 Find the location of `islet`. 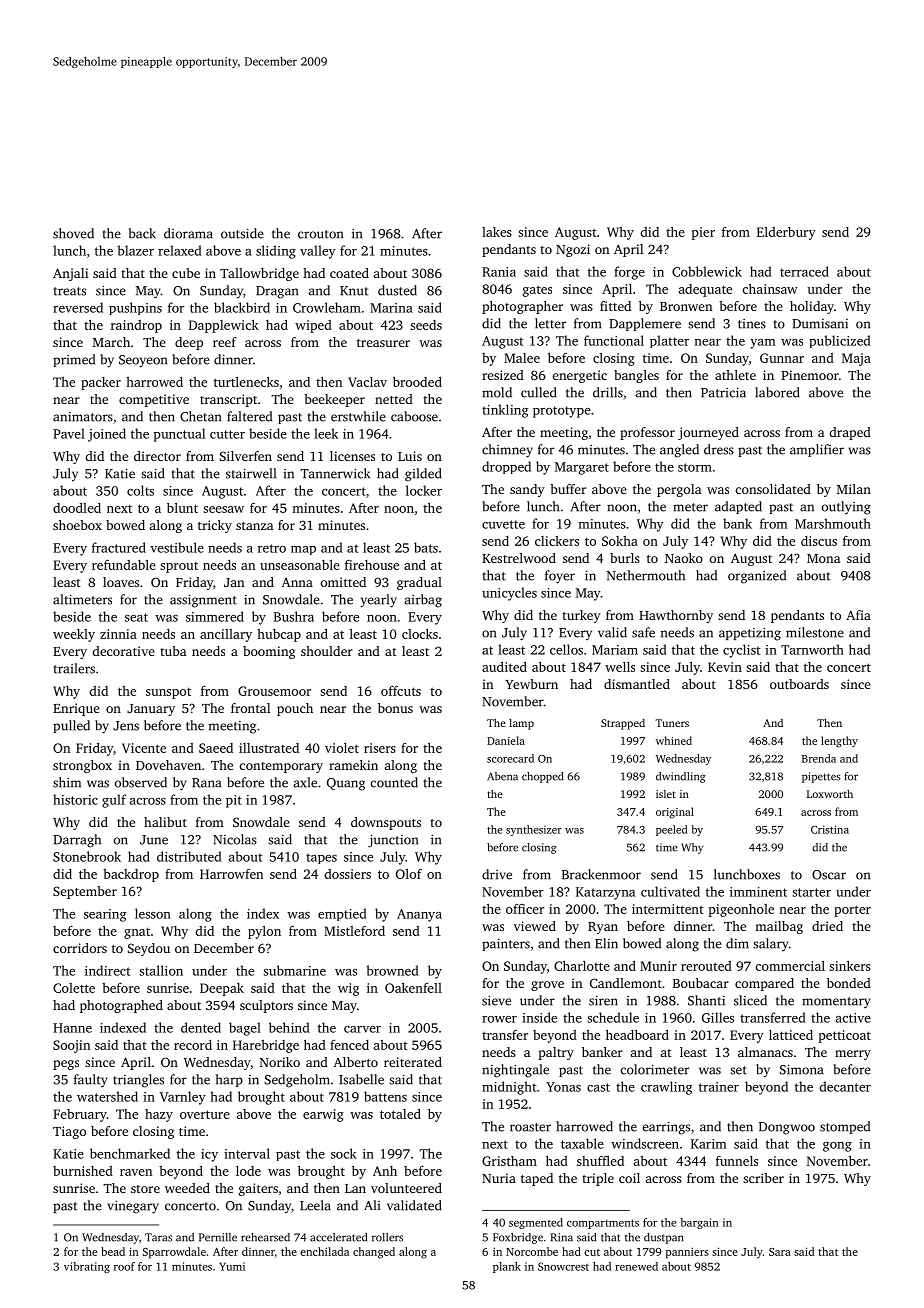

islet is located at coordinates (666, 794).
